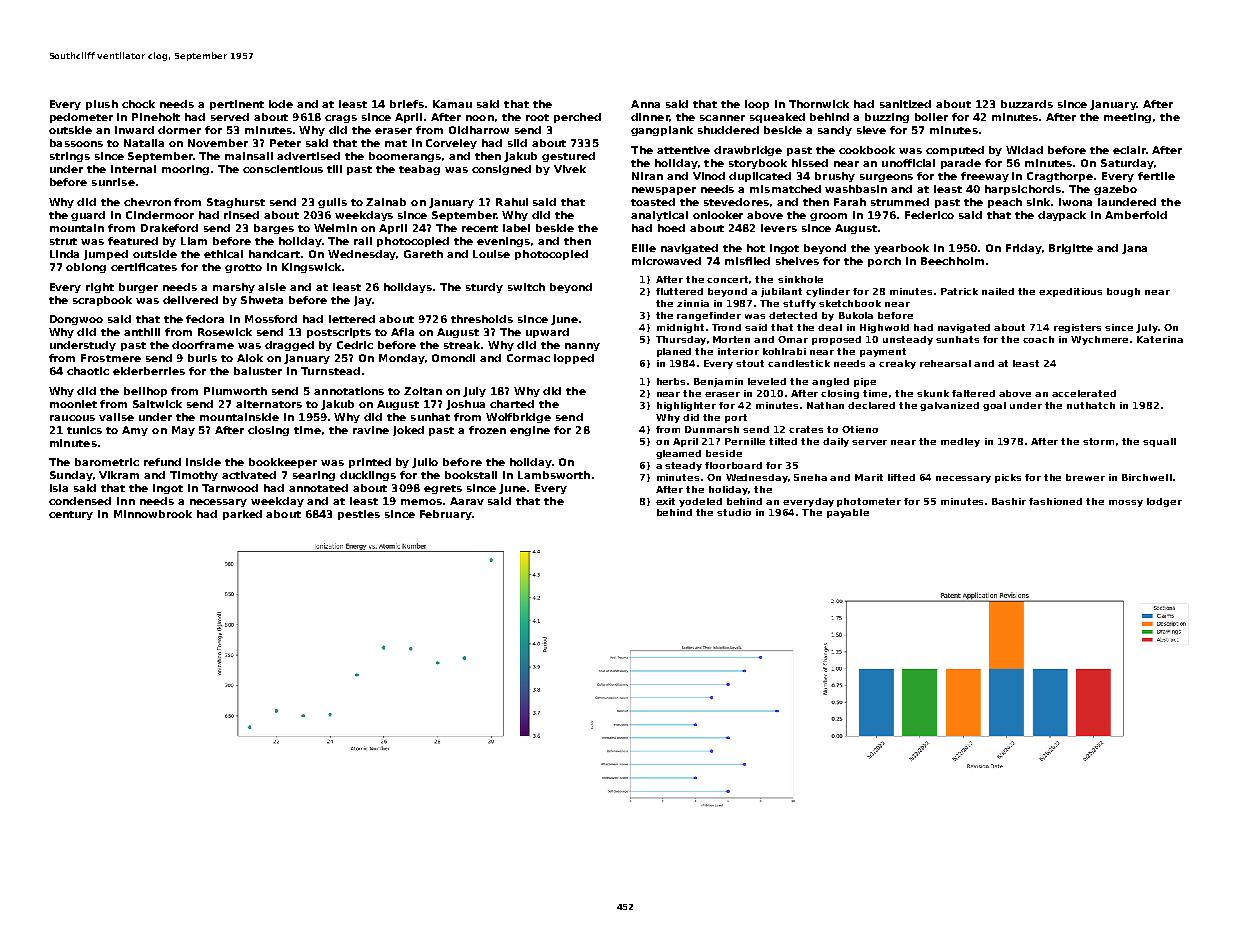 This document has height=952, width=1233. I want to click on bough, so click(1123, 292).
